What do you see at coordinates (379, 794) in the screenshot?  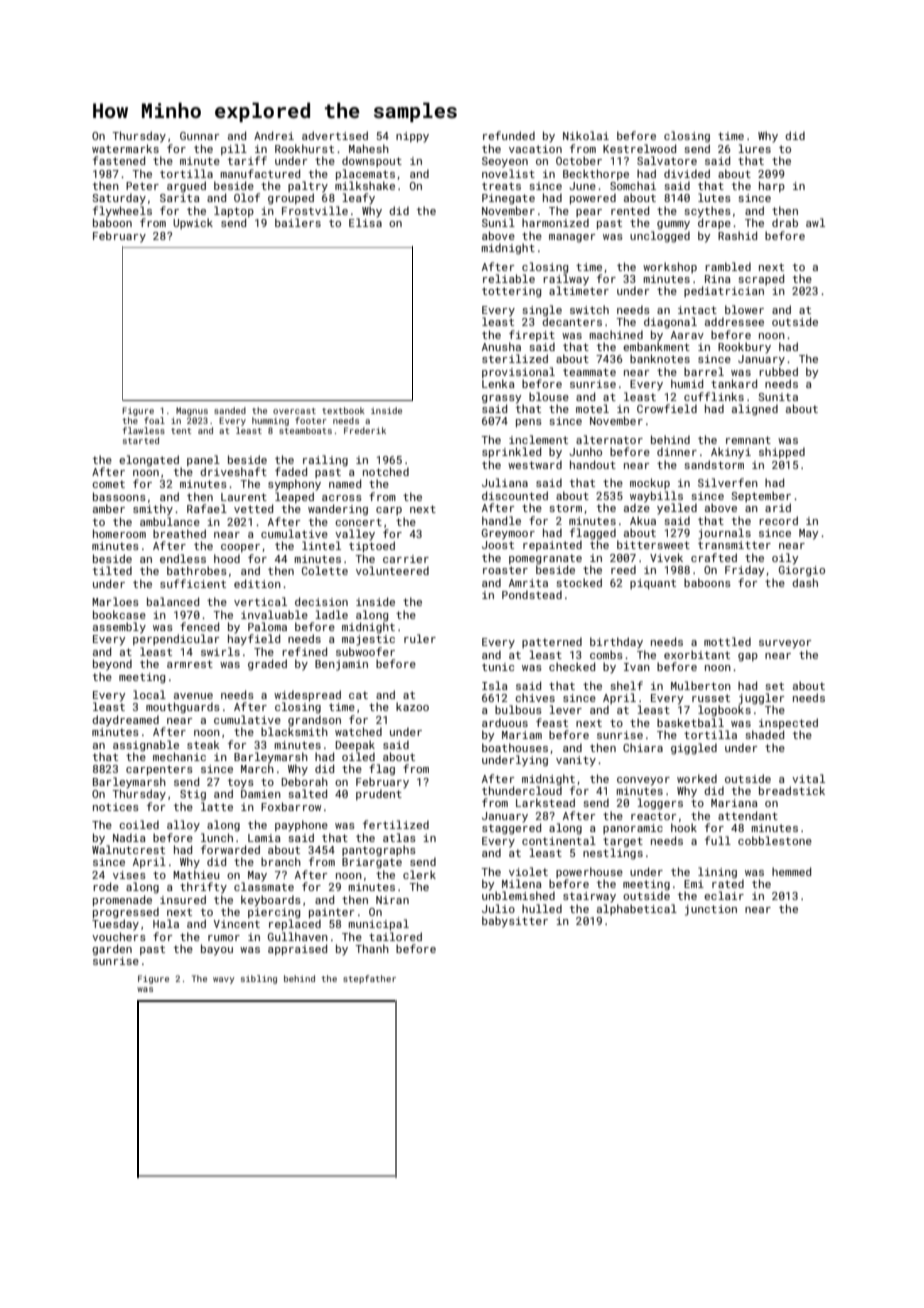 I see `prudent` at bounding box center [379, 794].
